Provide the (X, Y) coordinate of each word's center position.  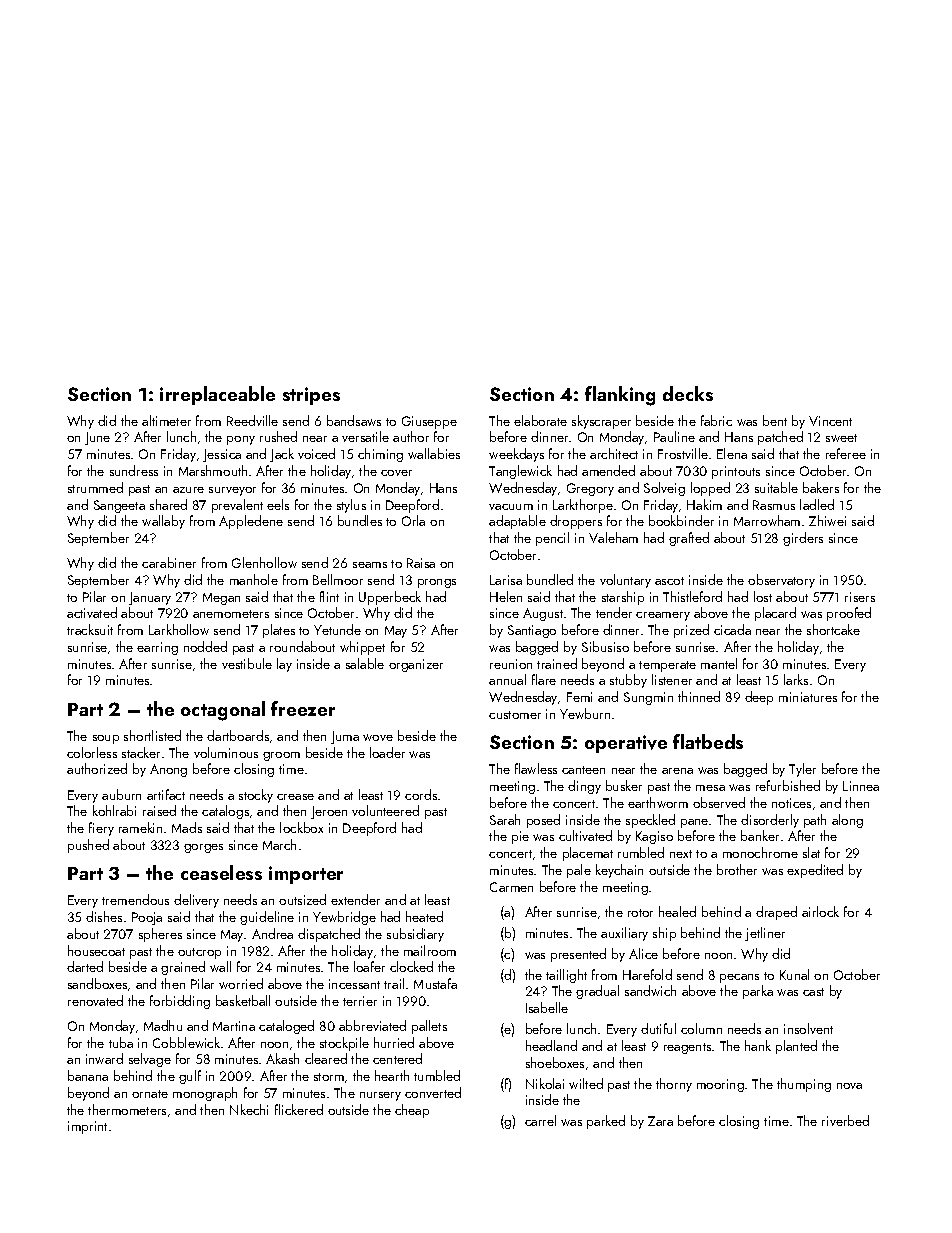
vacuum (511, 507)
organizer (416, 665)
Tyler (802, 770)
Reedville (252, 420)
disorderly (770, 821)
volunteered (385, 810)
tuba (121, 1042)
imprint (87, 1127)
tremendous (135, 899)
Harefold (647, 974)
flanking (620, 396)
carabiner (169, 562)
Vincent (830, 421)
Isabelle (547, 1007)
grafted (689, 539)
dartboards (238, 735)
